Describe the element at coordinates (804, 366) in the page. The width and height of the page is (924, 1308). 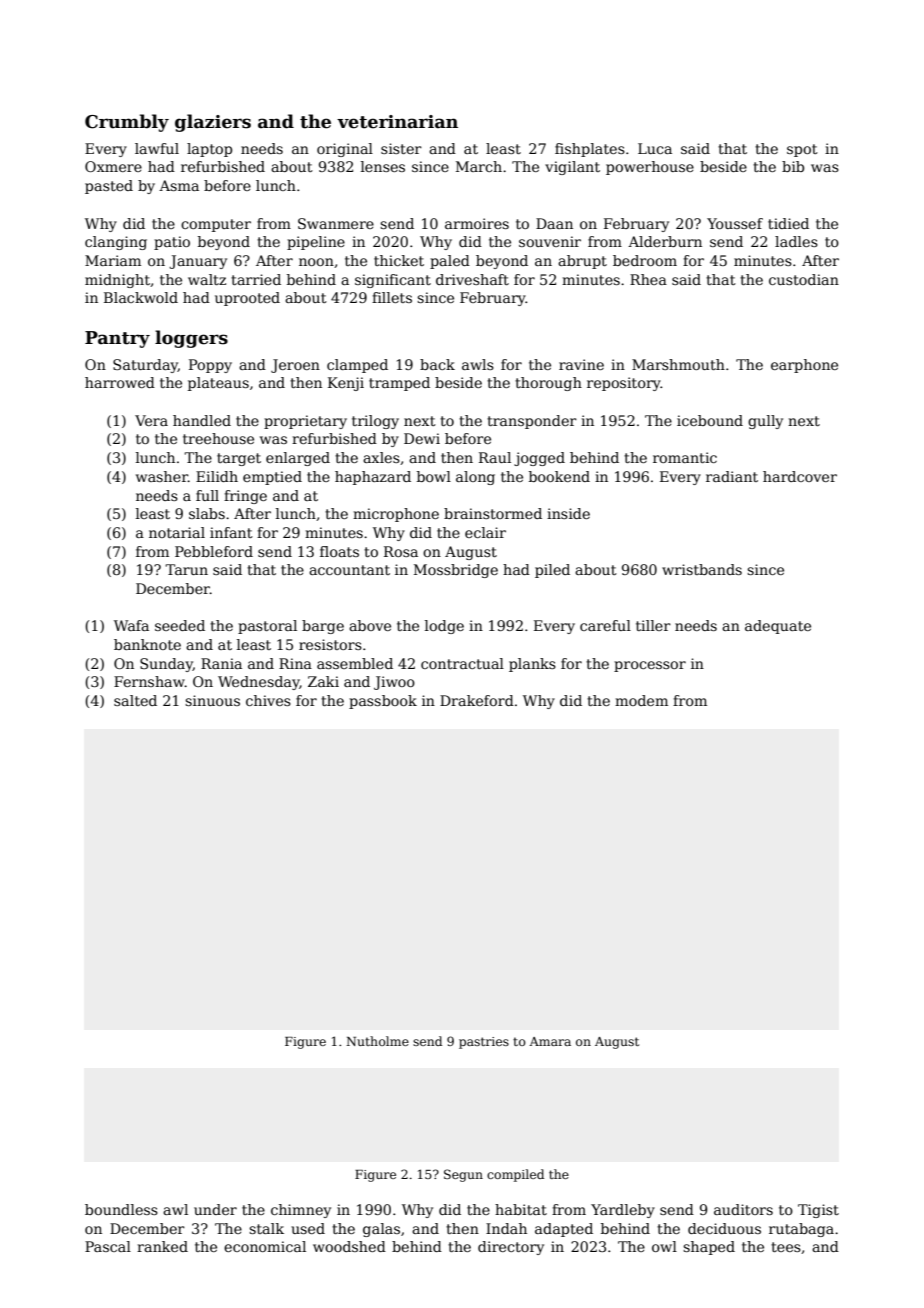
I see `earphone` at that location.
